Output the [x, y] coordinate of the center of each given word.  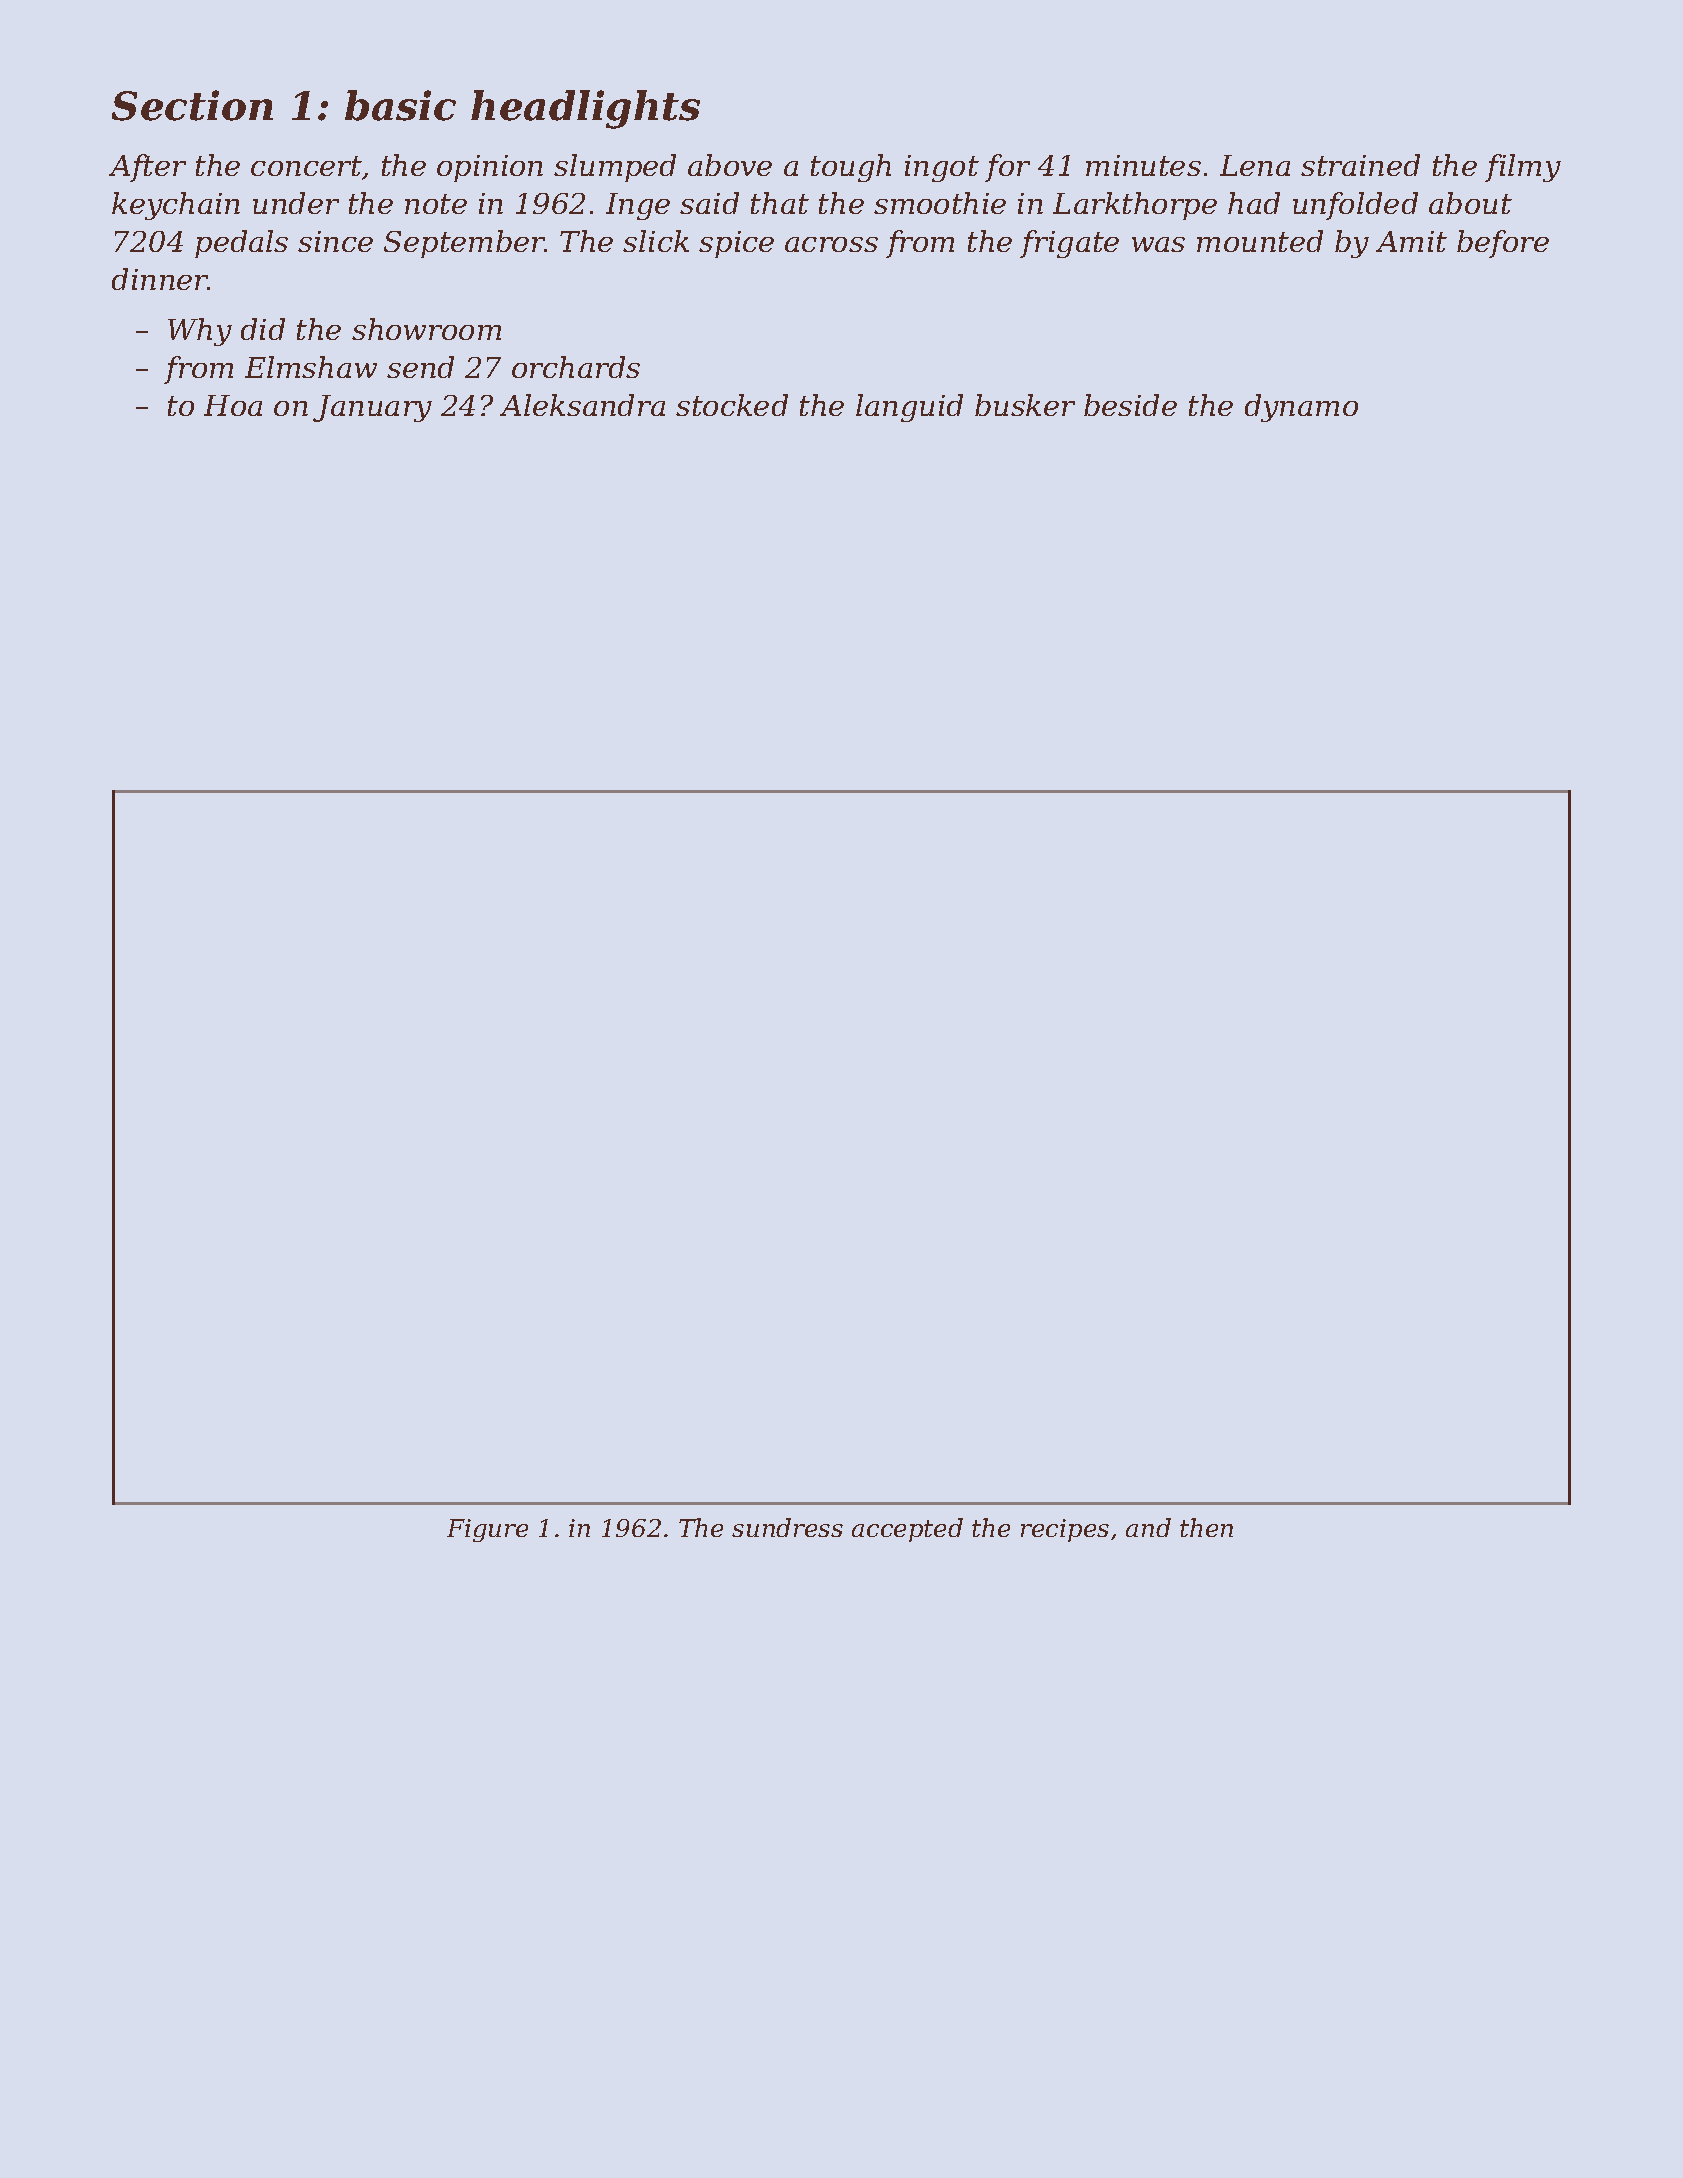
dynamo [1301, 408]
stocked [732, 405]
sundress [787, 1527]
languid [909, 408]
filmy [1523, 168]
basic [400, 105]
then [1206, 1527]
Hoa [233, 405]
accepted [907, 1530]
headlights [585, 109]
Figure [487, 1530]
